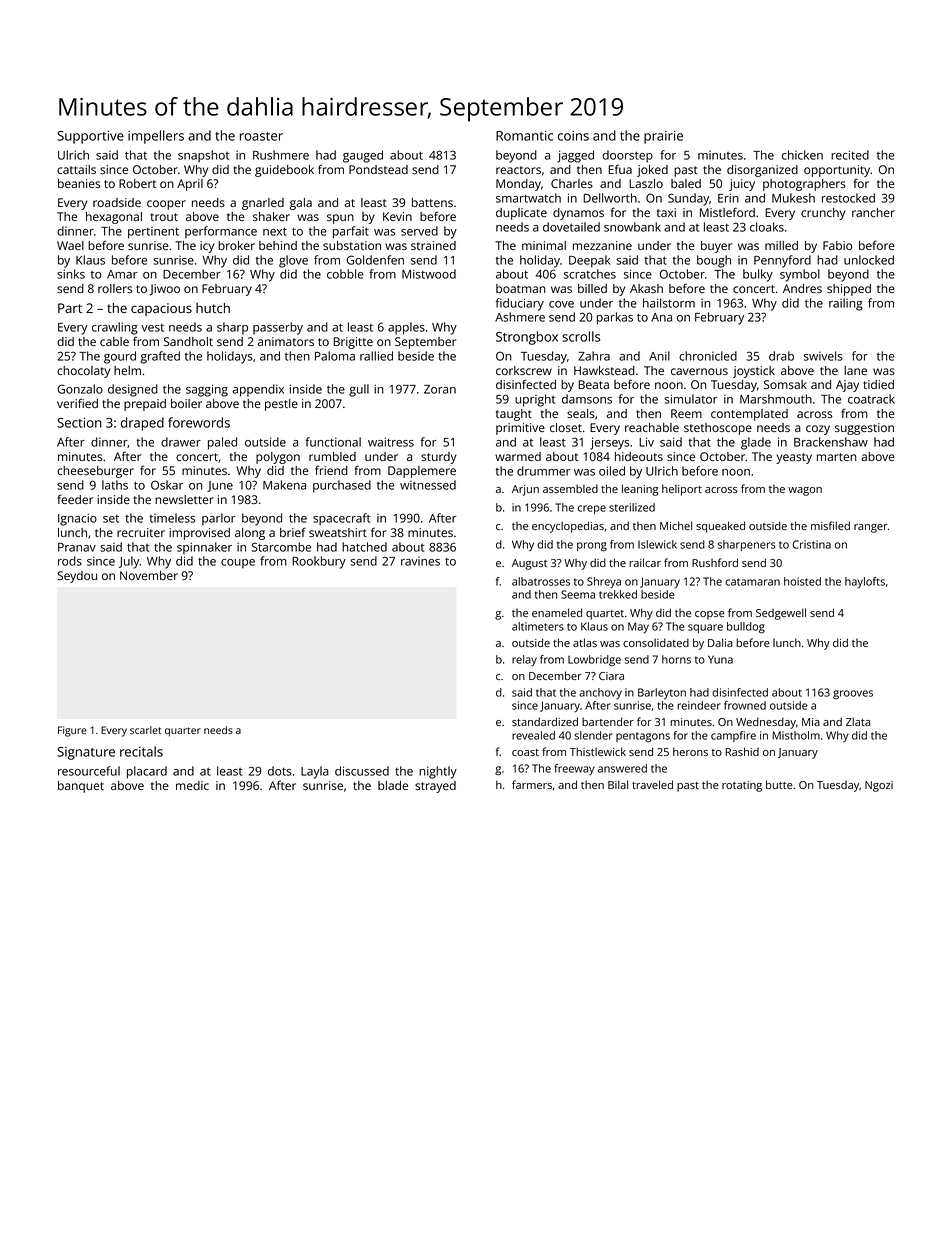 The width and height of the page is (952, 1233). What do you see at coordinates (156, 137) in the page?
I see `impellers` at bounding box center [156, 137].
